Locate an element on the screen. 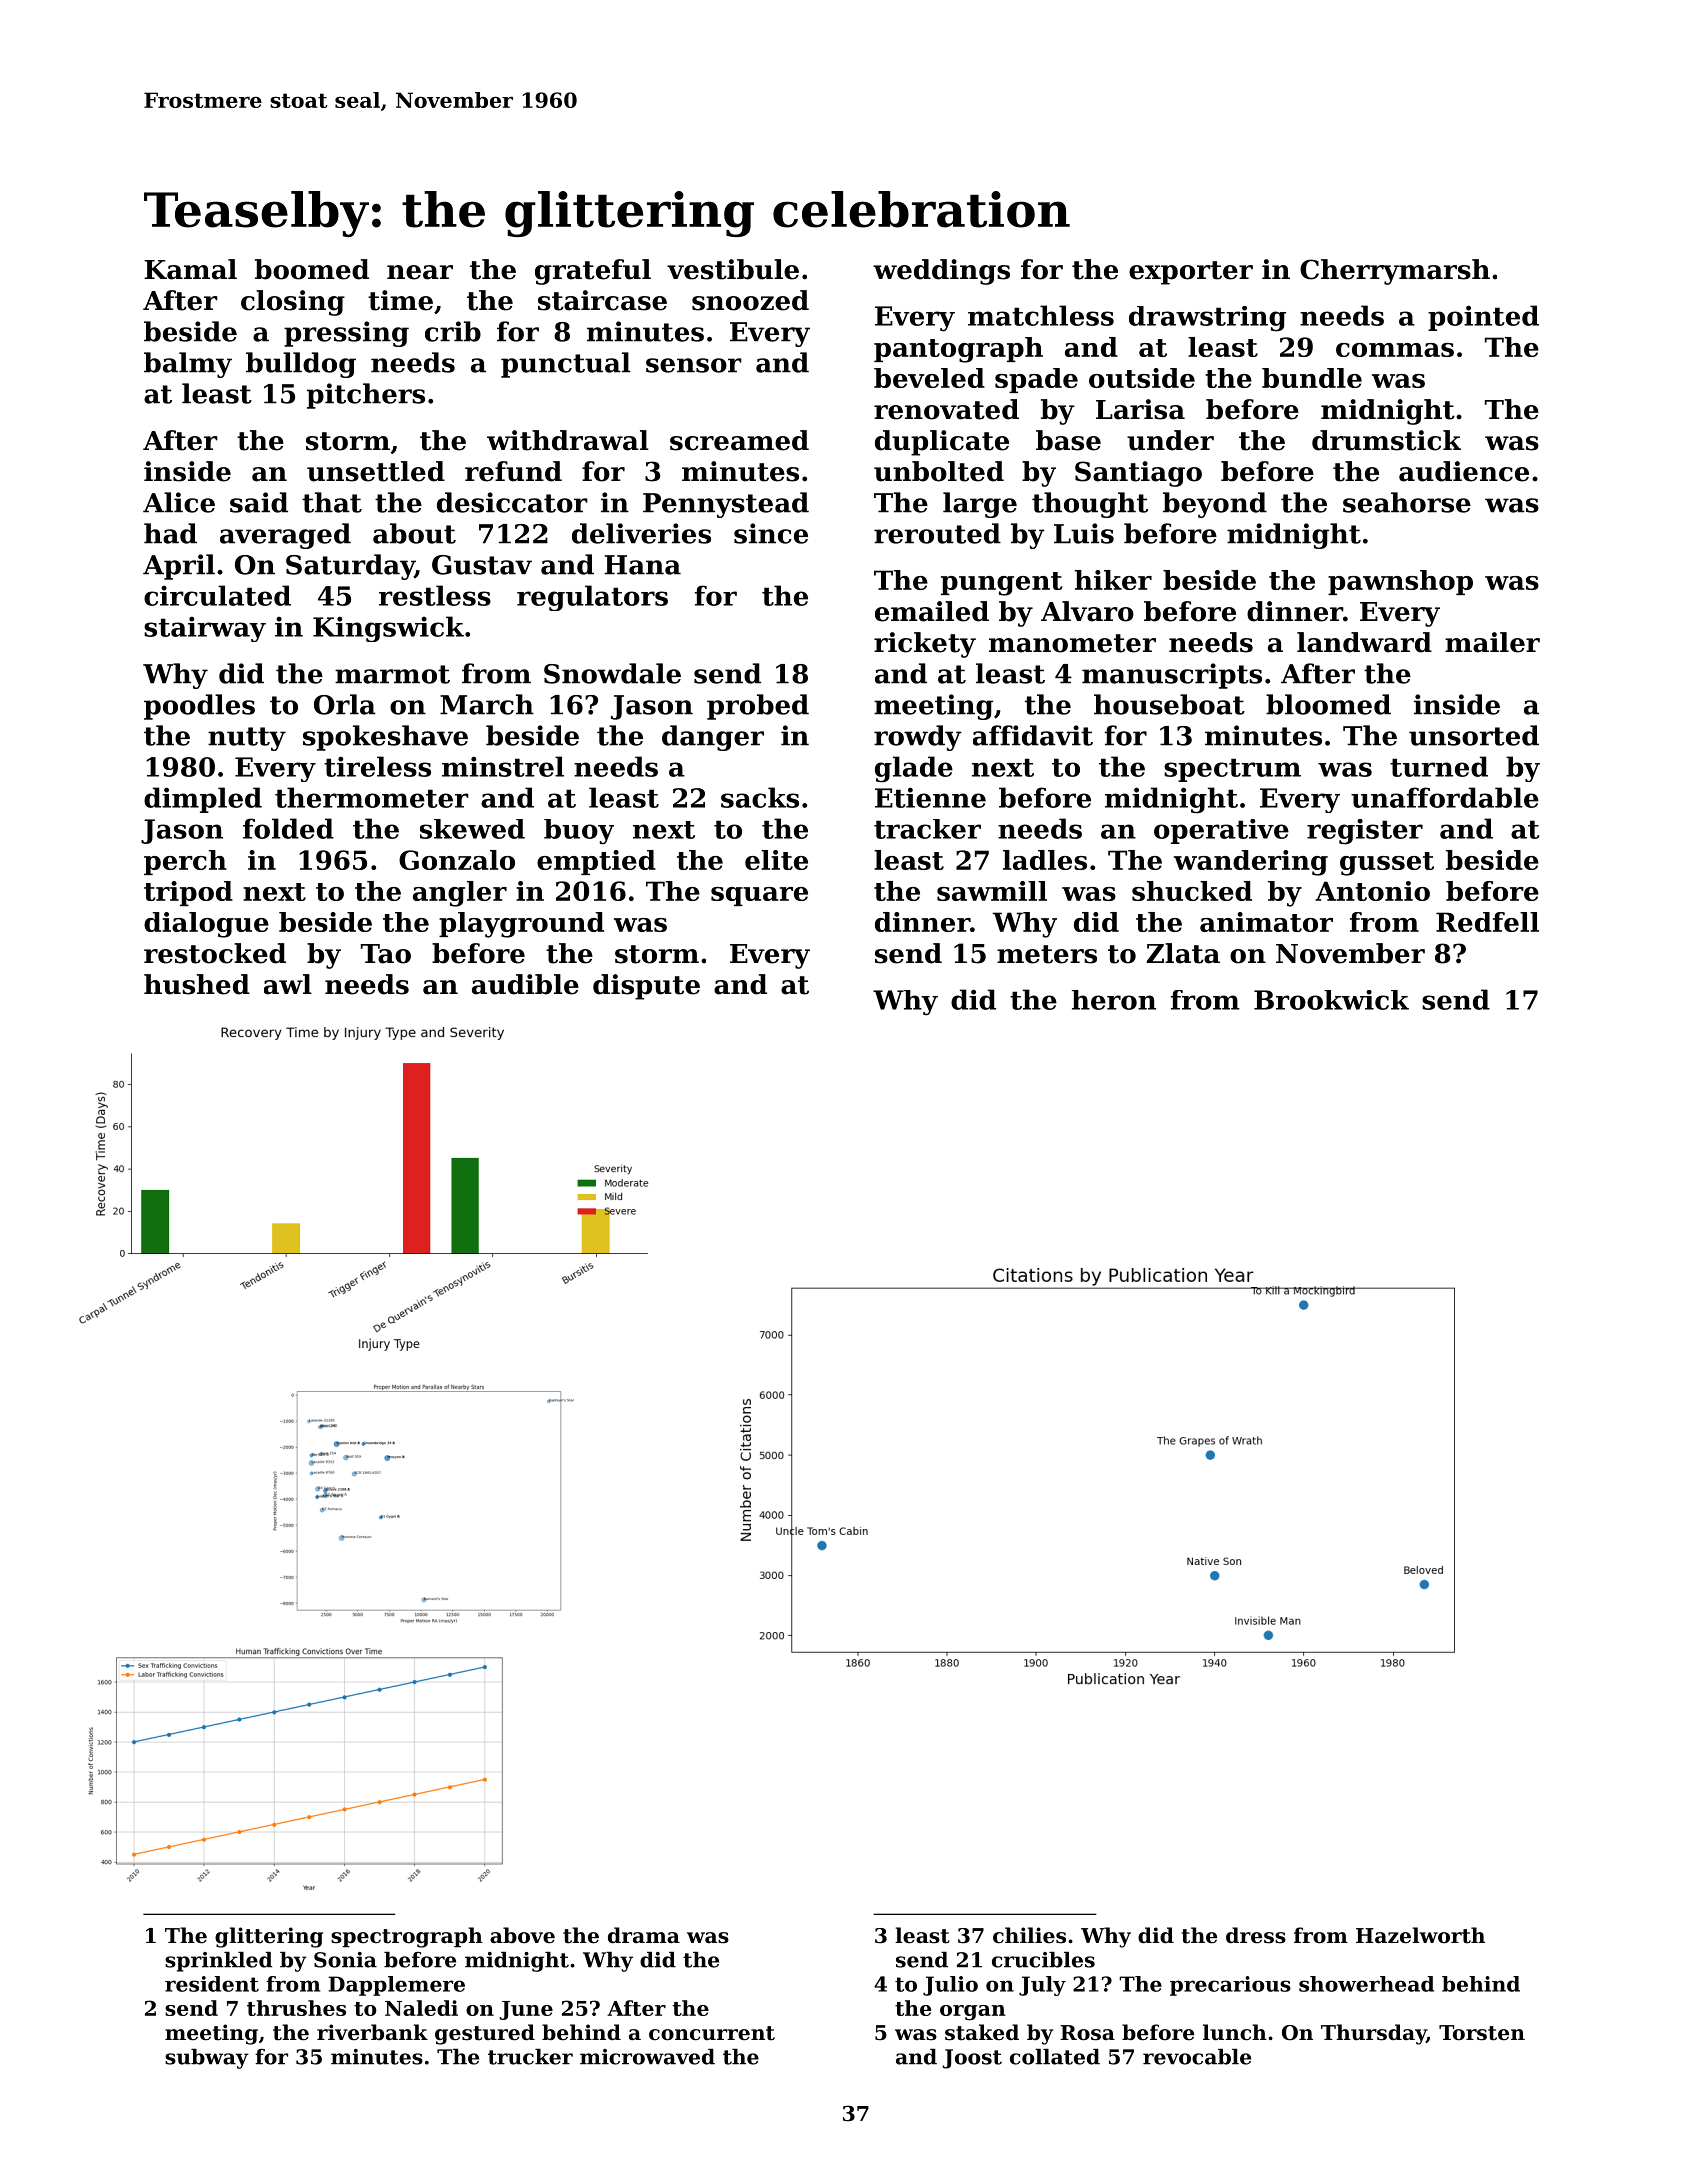 This screenshot has height=2178, width=1683. emptied is located at coordinates (596, 862).
